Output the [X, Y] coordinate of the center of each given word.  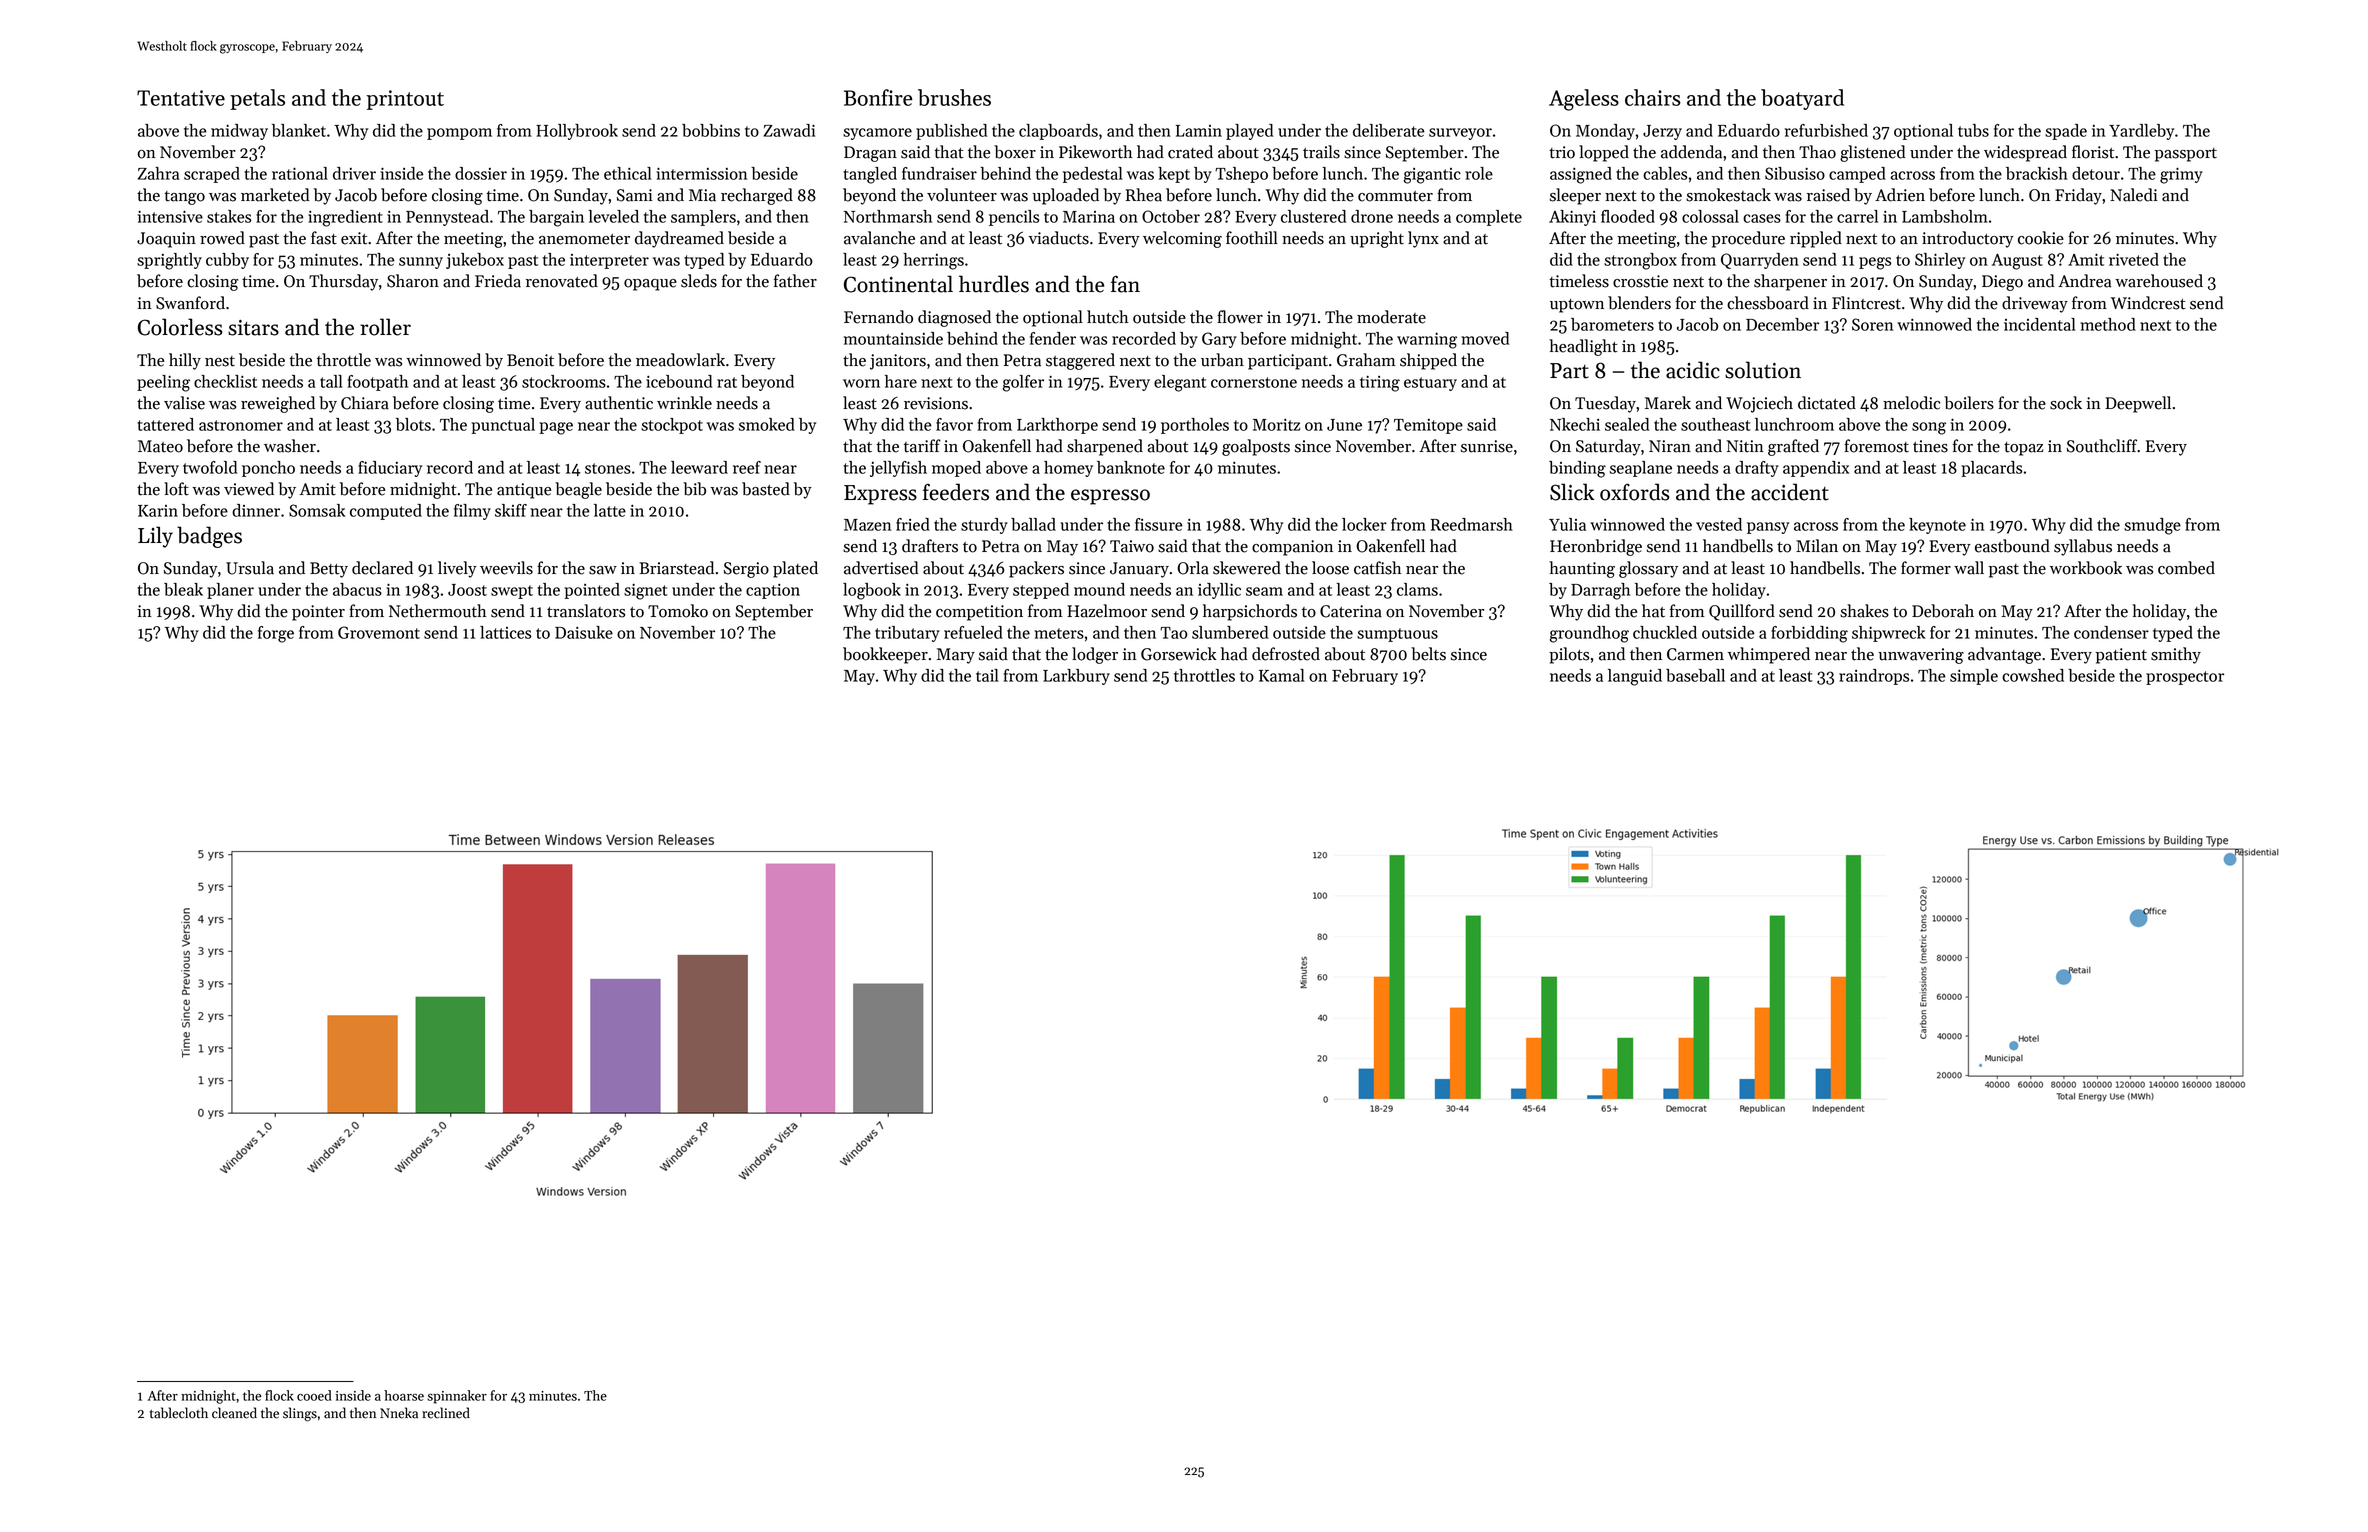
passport [2186, 155]
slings [300, 1414]
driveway [2035, 304]
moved [1485, 338]
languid [1635, 677]
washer [290, 446]
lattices [505, 632]
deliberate [1388, 130]
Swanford [190, 303]
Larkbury [1076, 677]
